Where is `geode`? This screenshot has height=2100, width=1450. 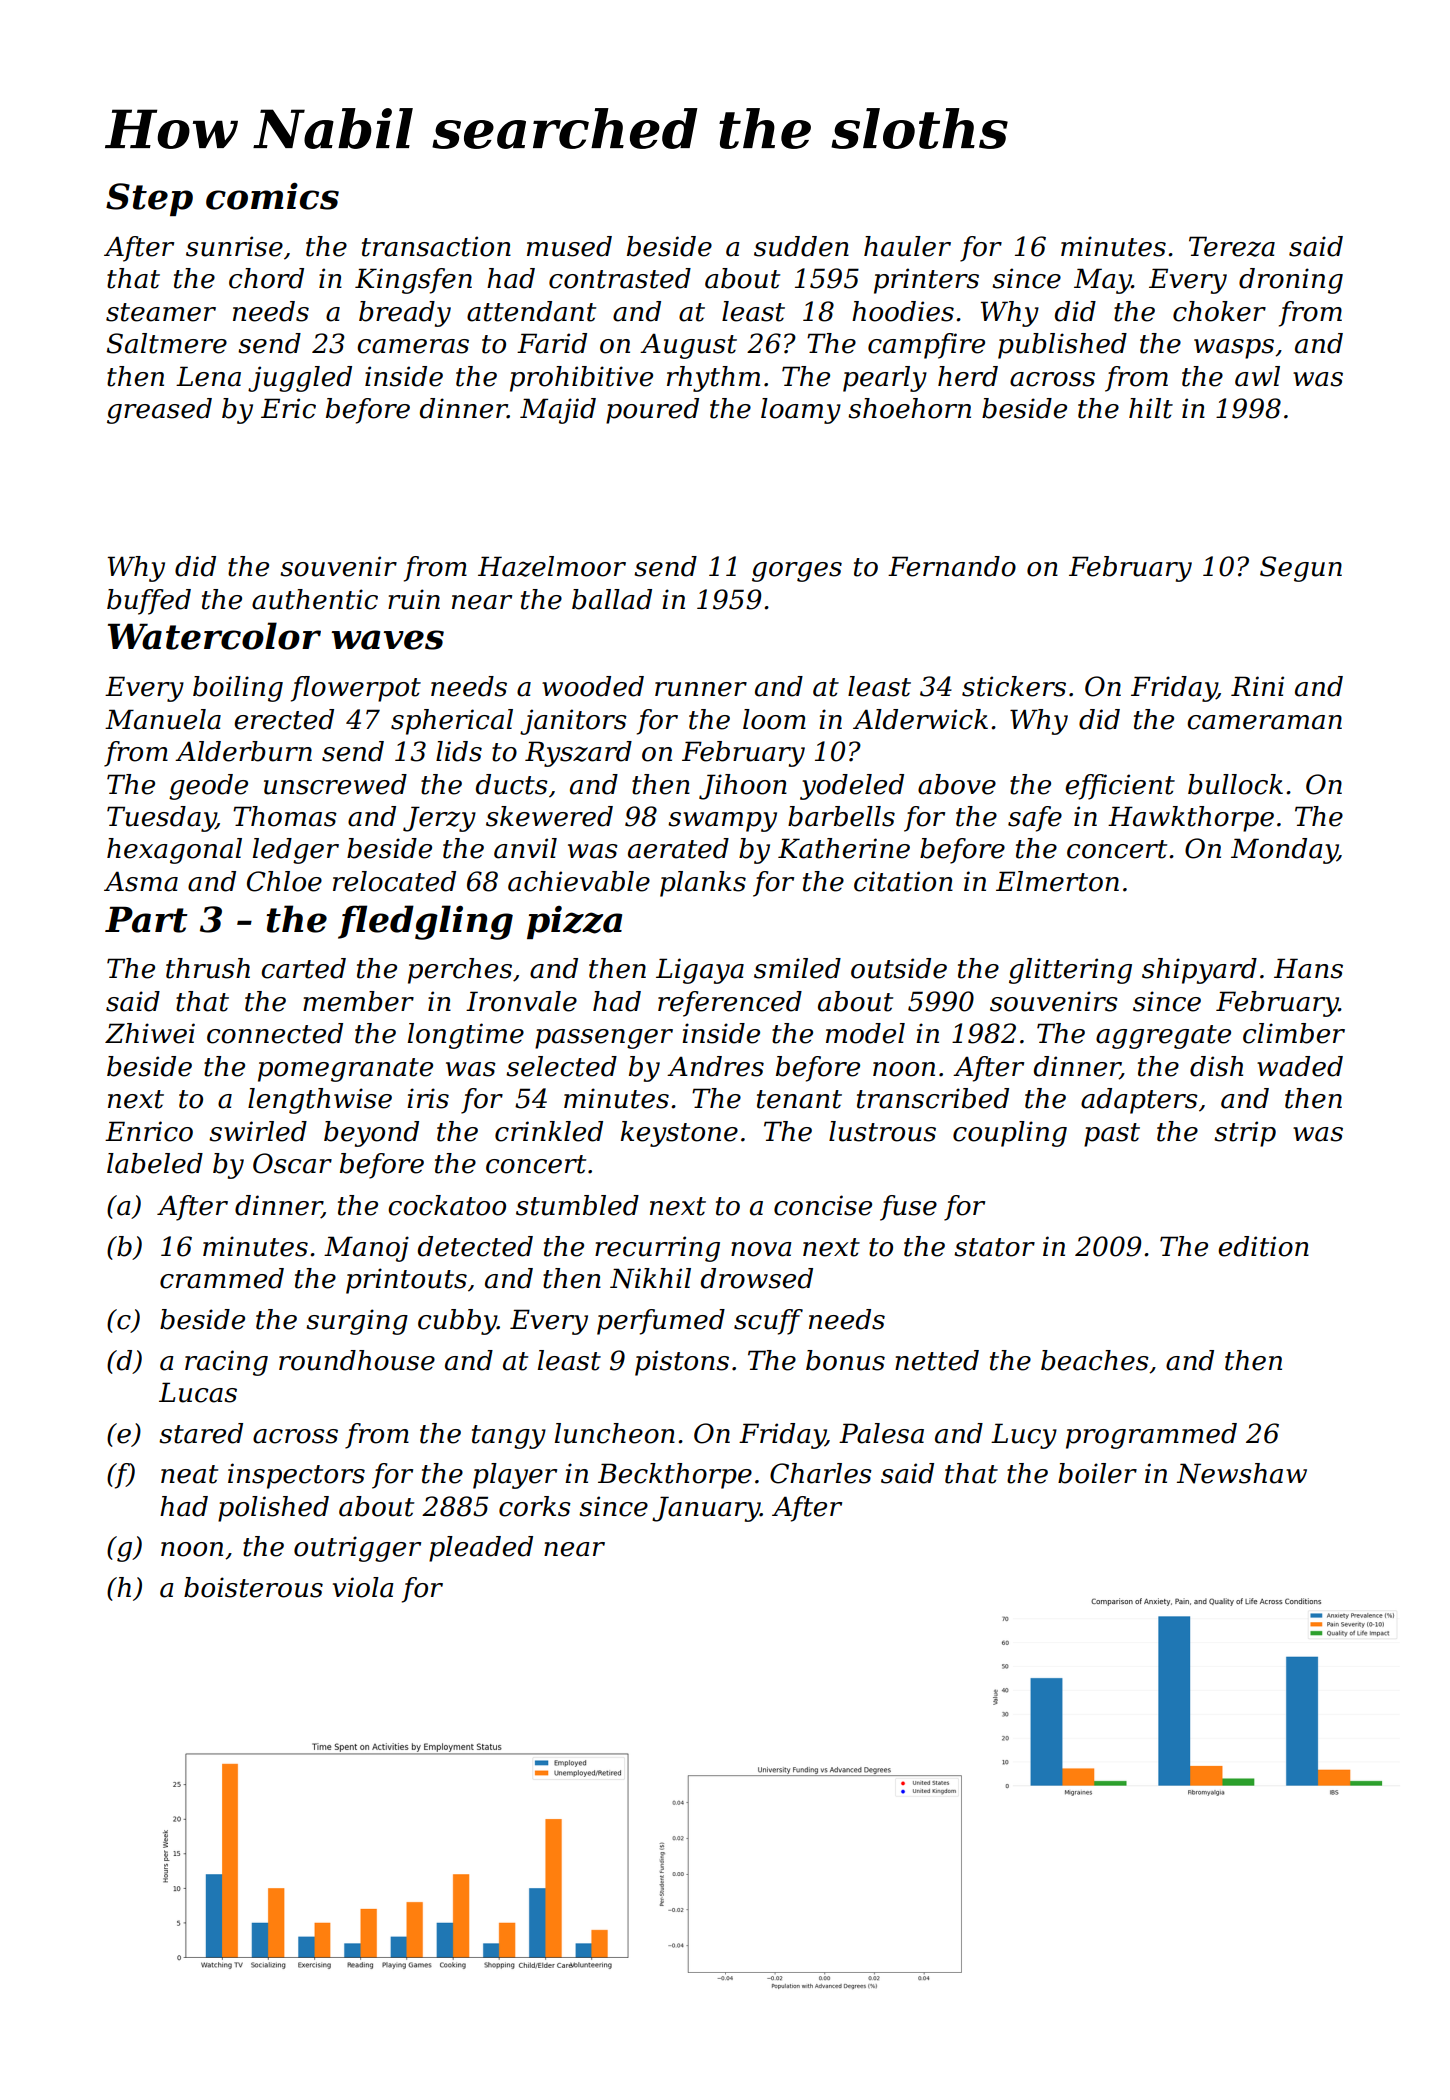
geode is located at coordinates (208, 787).
